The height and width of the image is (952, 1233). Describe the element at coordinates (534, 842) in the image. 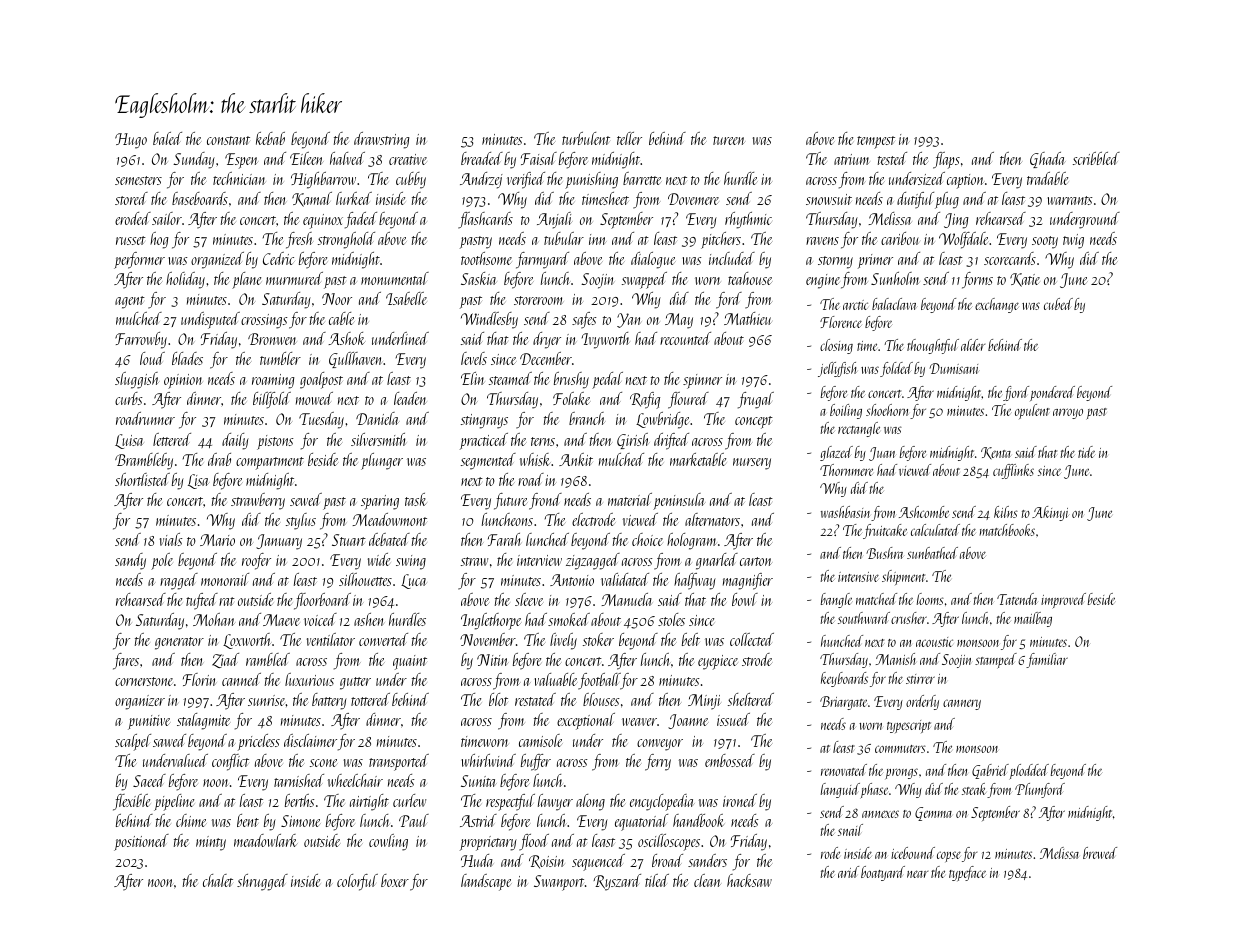

I see `flood` at that location.
